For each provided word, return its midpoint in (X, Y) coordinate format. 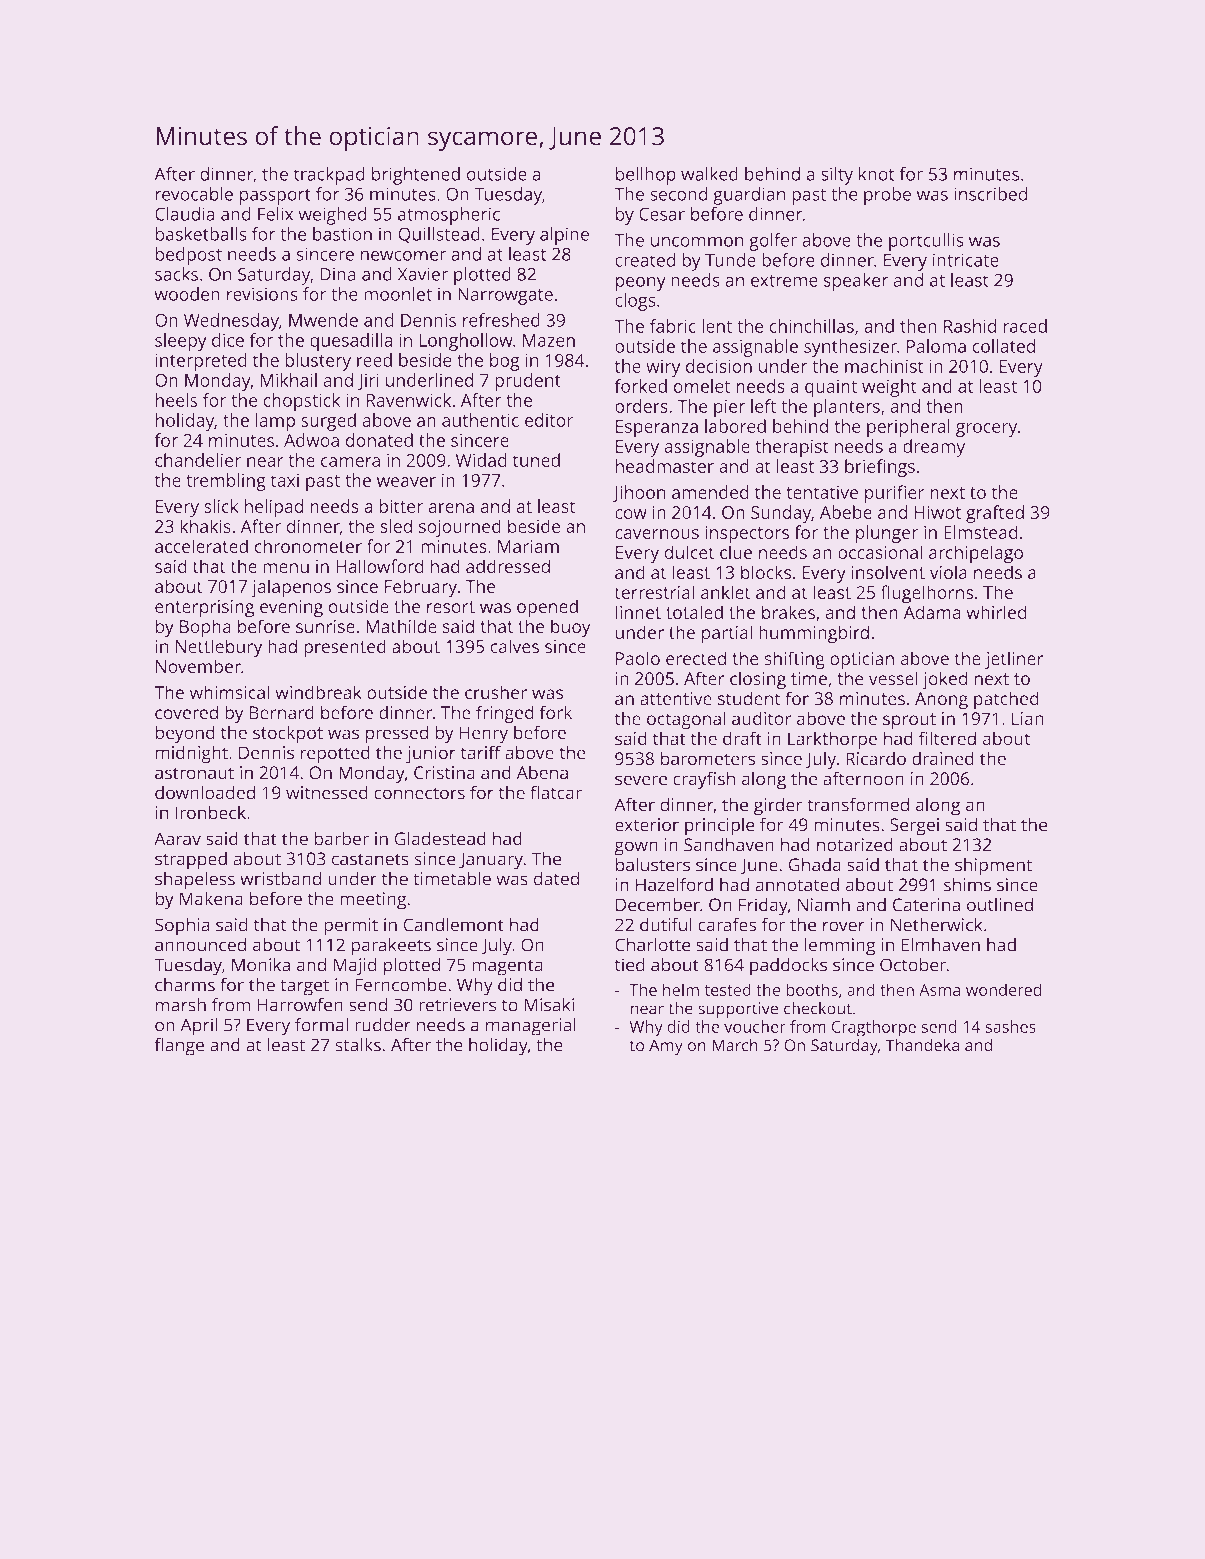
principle (719, 826)
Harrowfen (300, 1005)
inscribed (990, 194)
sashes (1011, 1026)
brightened (416, 176)
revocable (194, 194)
